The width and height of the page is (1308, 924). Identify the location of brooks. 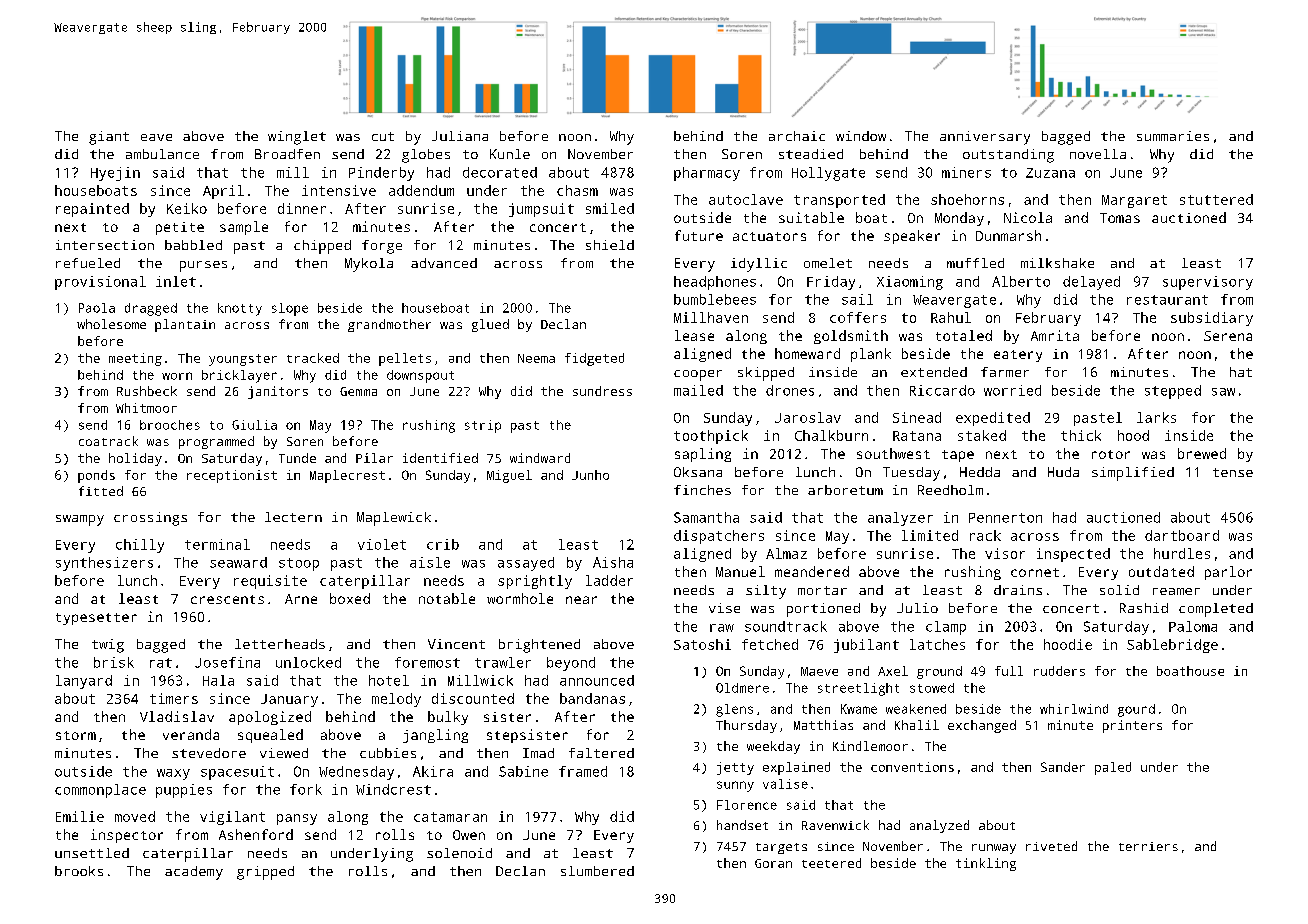
(79, 871).
